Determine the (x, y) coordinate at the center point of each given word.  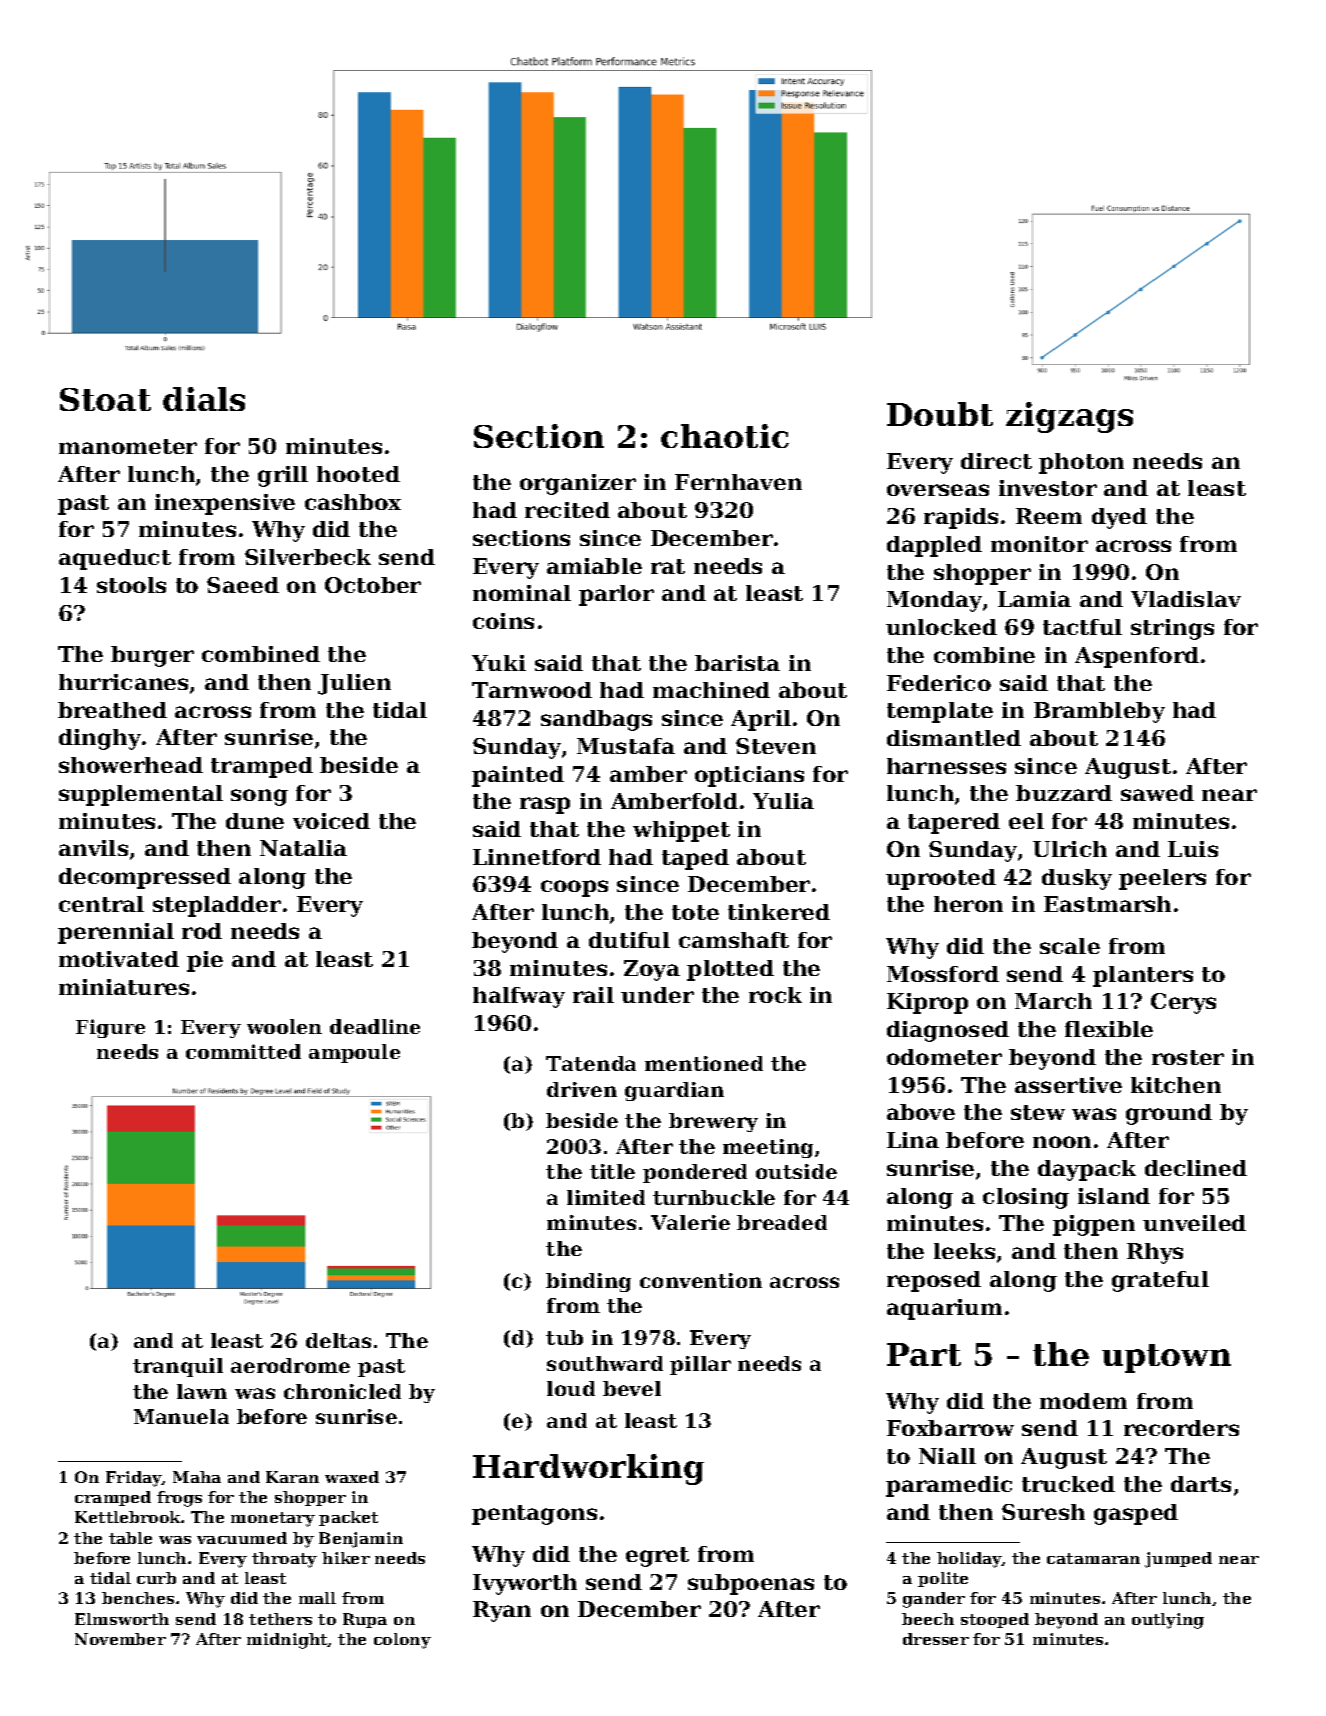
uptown (1166, 1358)
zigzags (1069, 417)
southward (605, 1363)
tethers (280, 1619)
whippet (681, 831)
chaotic (725, 436)
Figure (110, 1028)
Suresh (1043, 1512)
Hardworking (588, 1469)
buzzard (1064, 793)
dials (204, 399)
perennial (116, 933)
